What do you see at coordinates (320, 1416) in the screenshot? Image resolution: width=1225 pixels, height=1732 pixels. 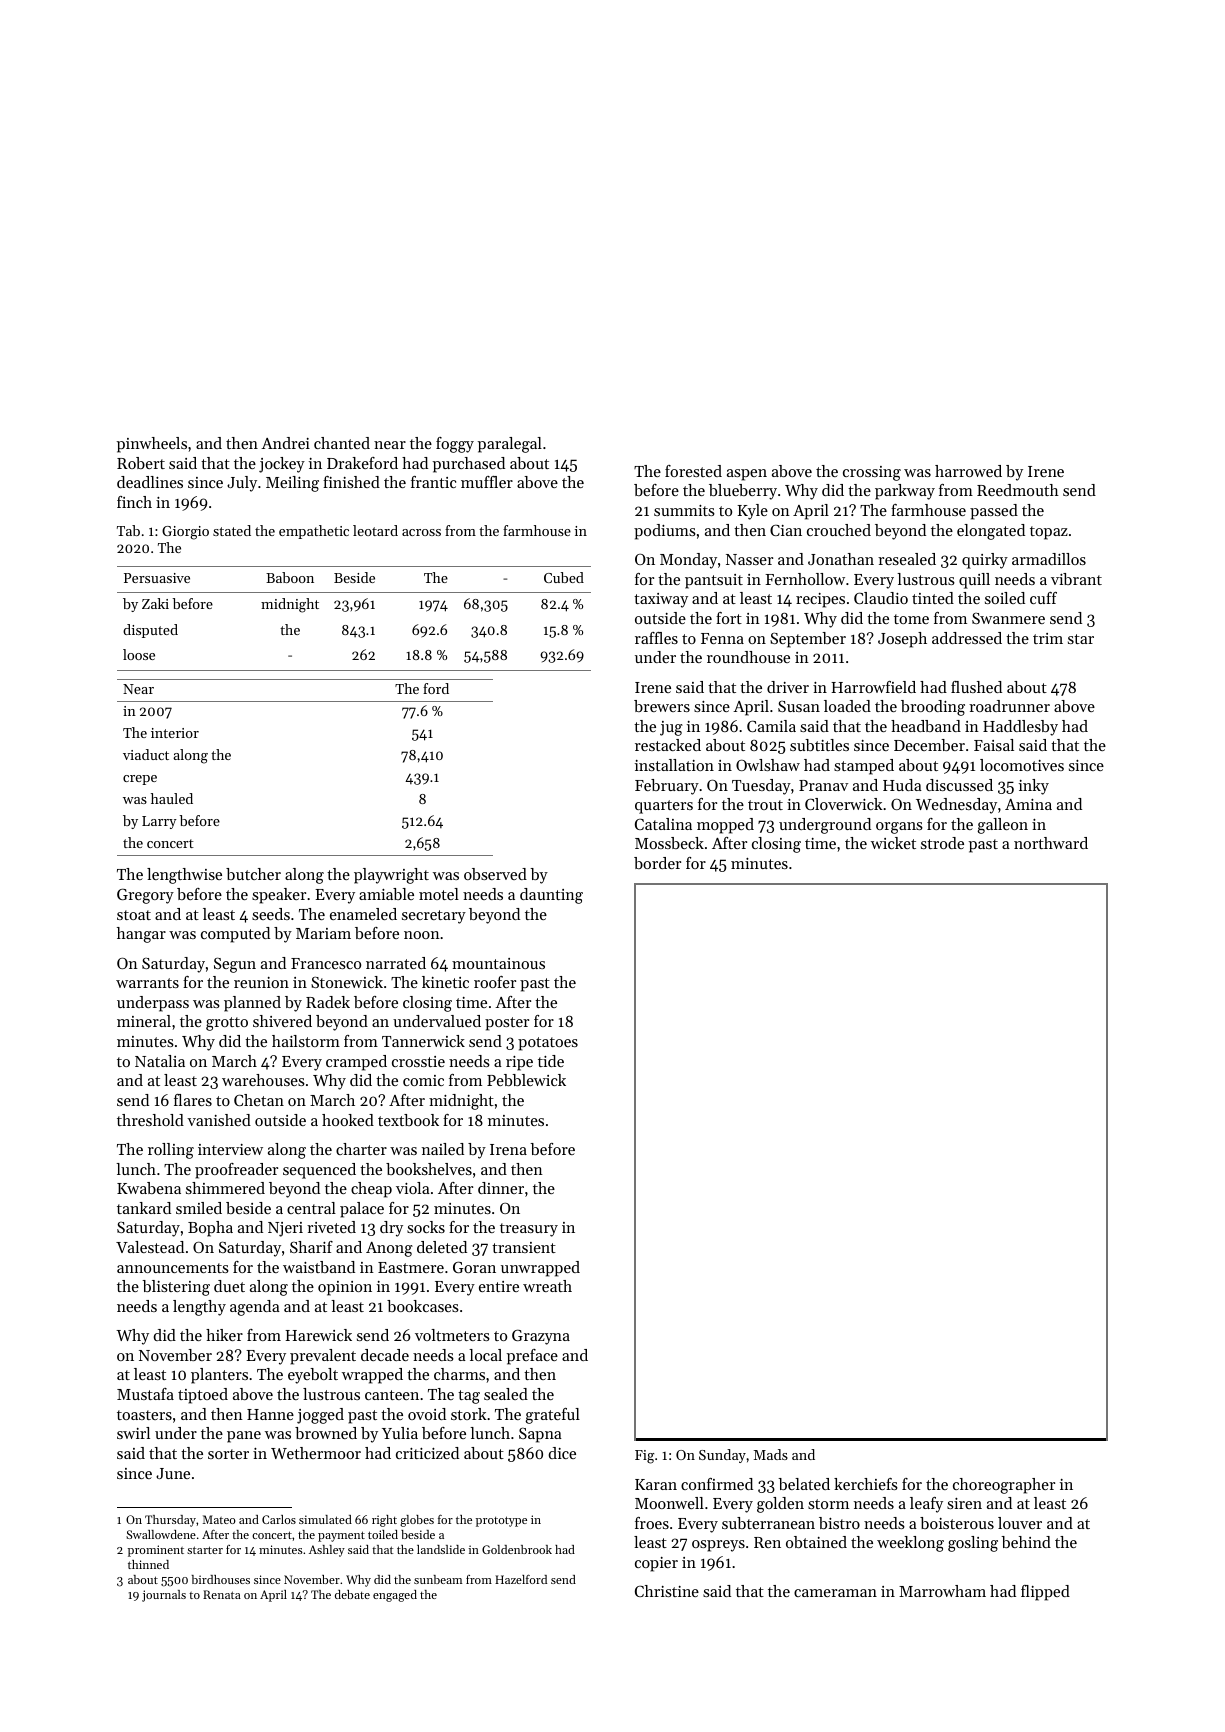 I see `jogged` at bounding box center [320, 1416].
